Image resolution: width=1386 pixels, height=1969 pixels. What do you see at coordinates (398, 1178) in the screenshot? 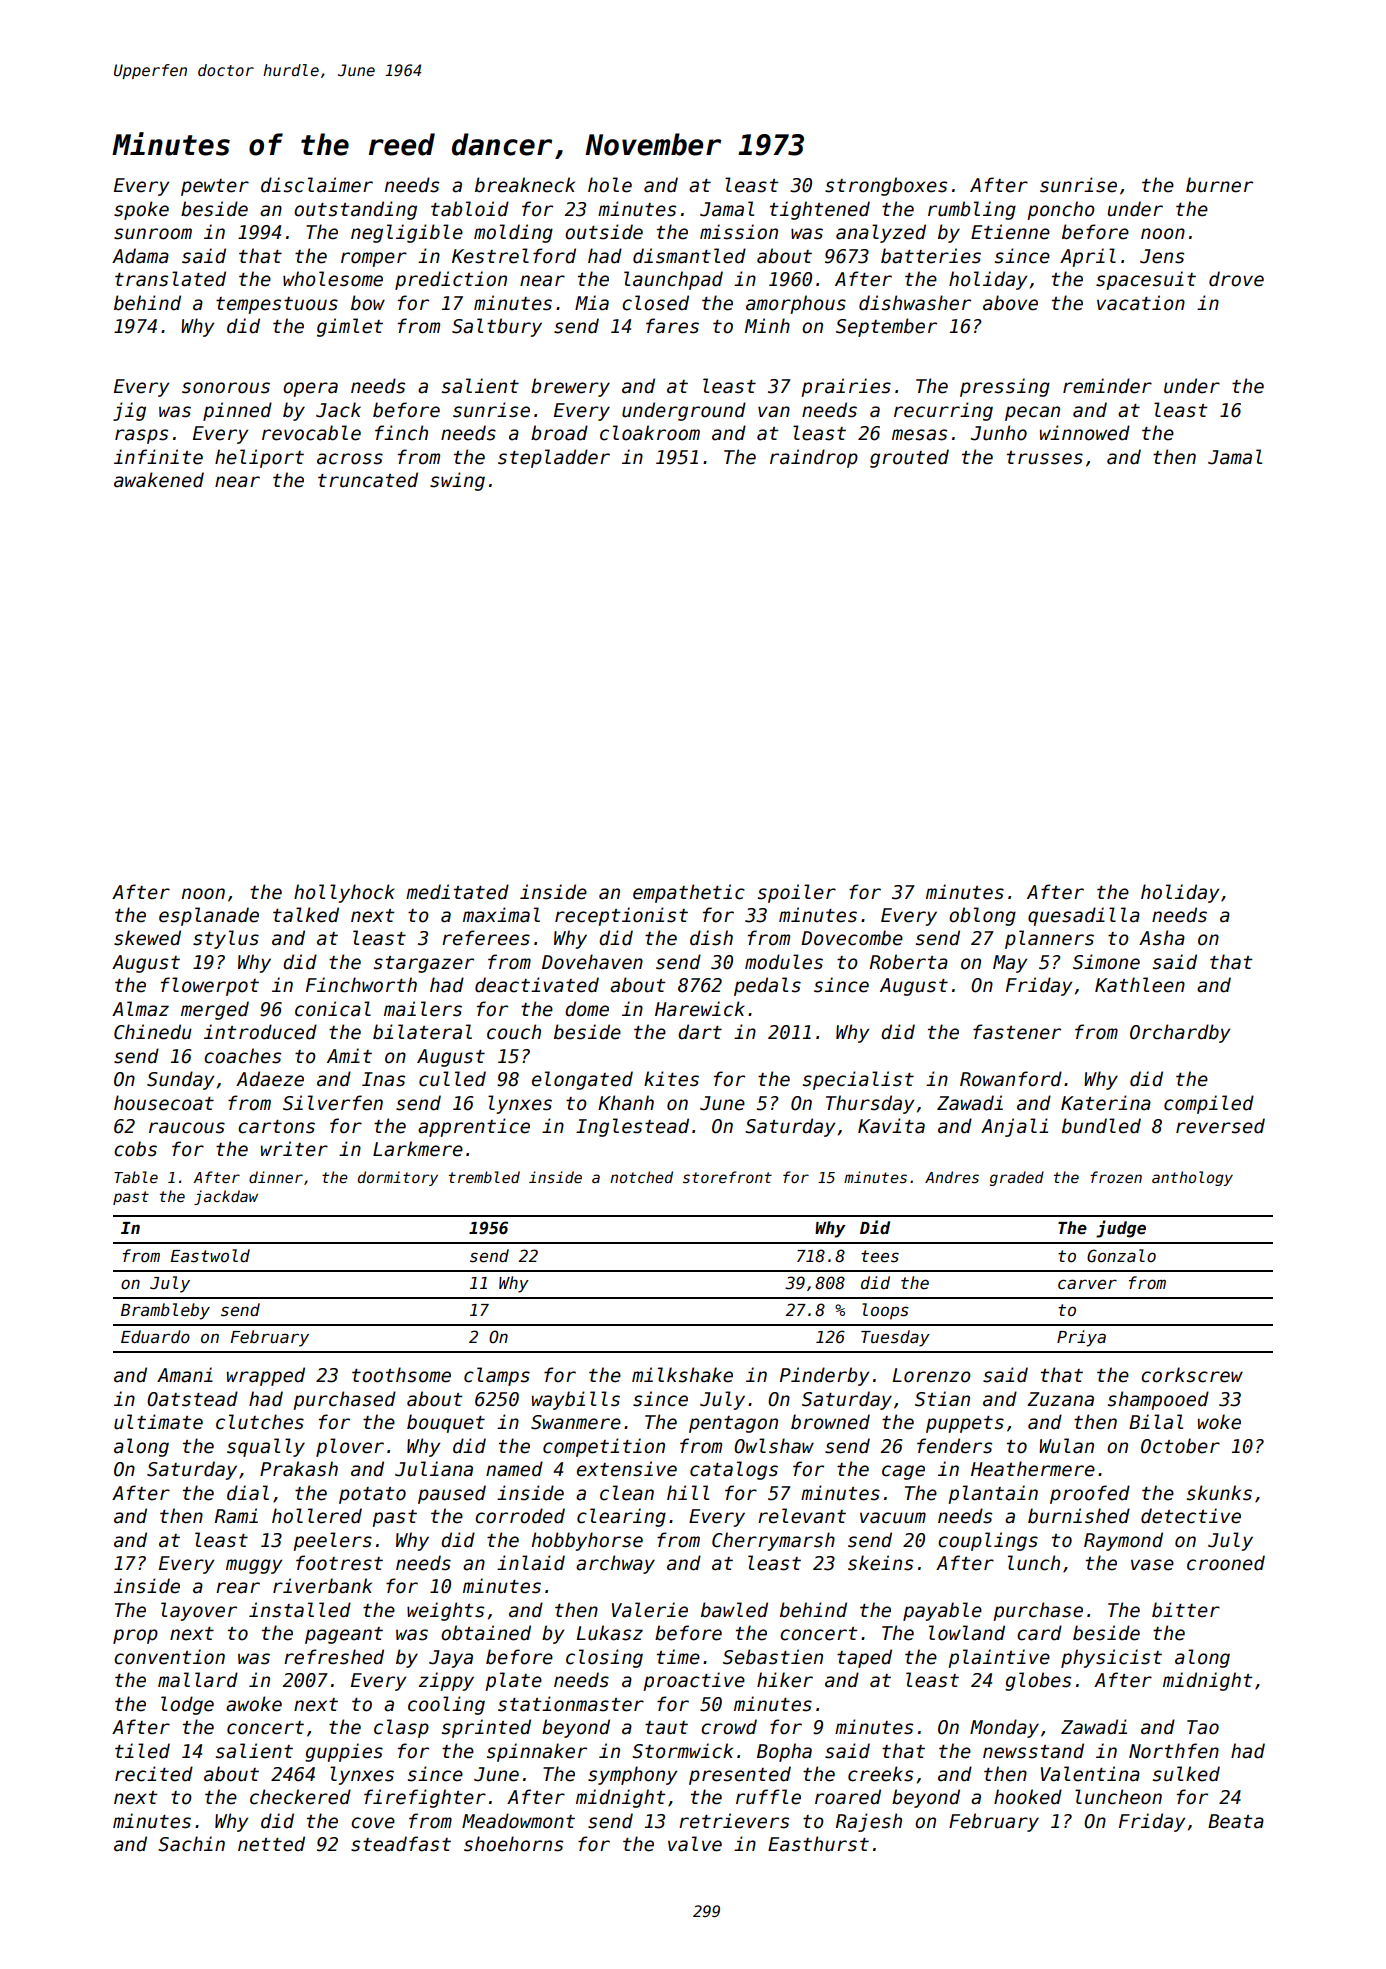
I see `dormitory` at bounding box center [398, 1178].
